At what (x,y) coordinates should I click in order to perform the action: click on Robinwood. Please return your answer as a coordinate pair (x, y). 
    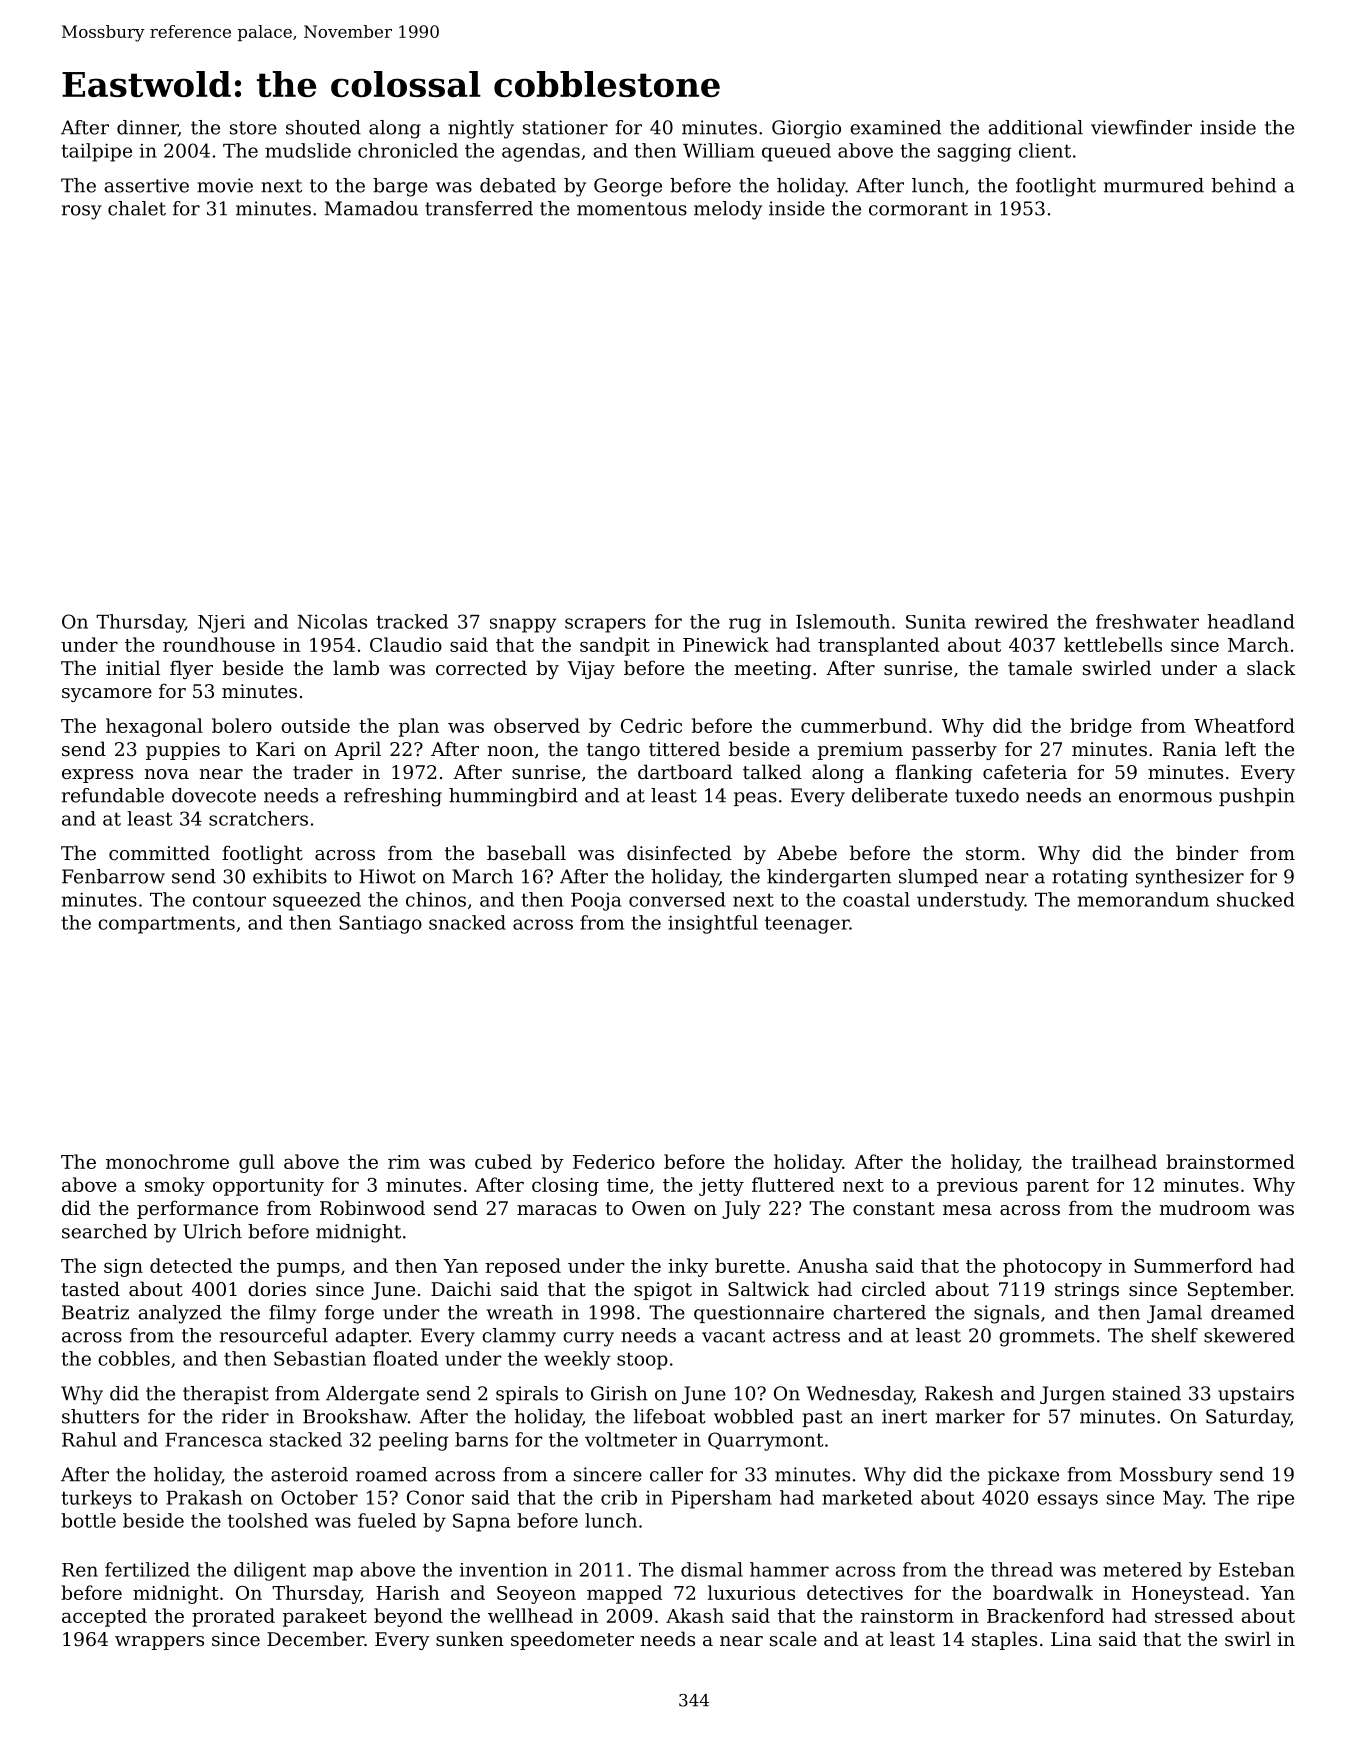
    Looking at the image, I should click on (372, 1207).
